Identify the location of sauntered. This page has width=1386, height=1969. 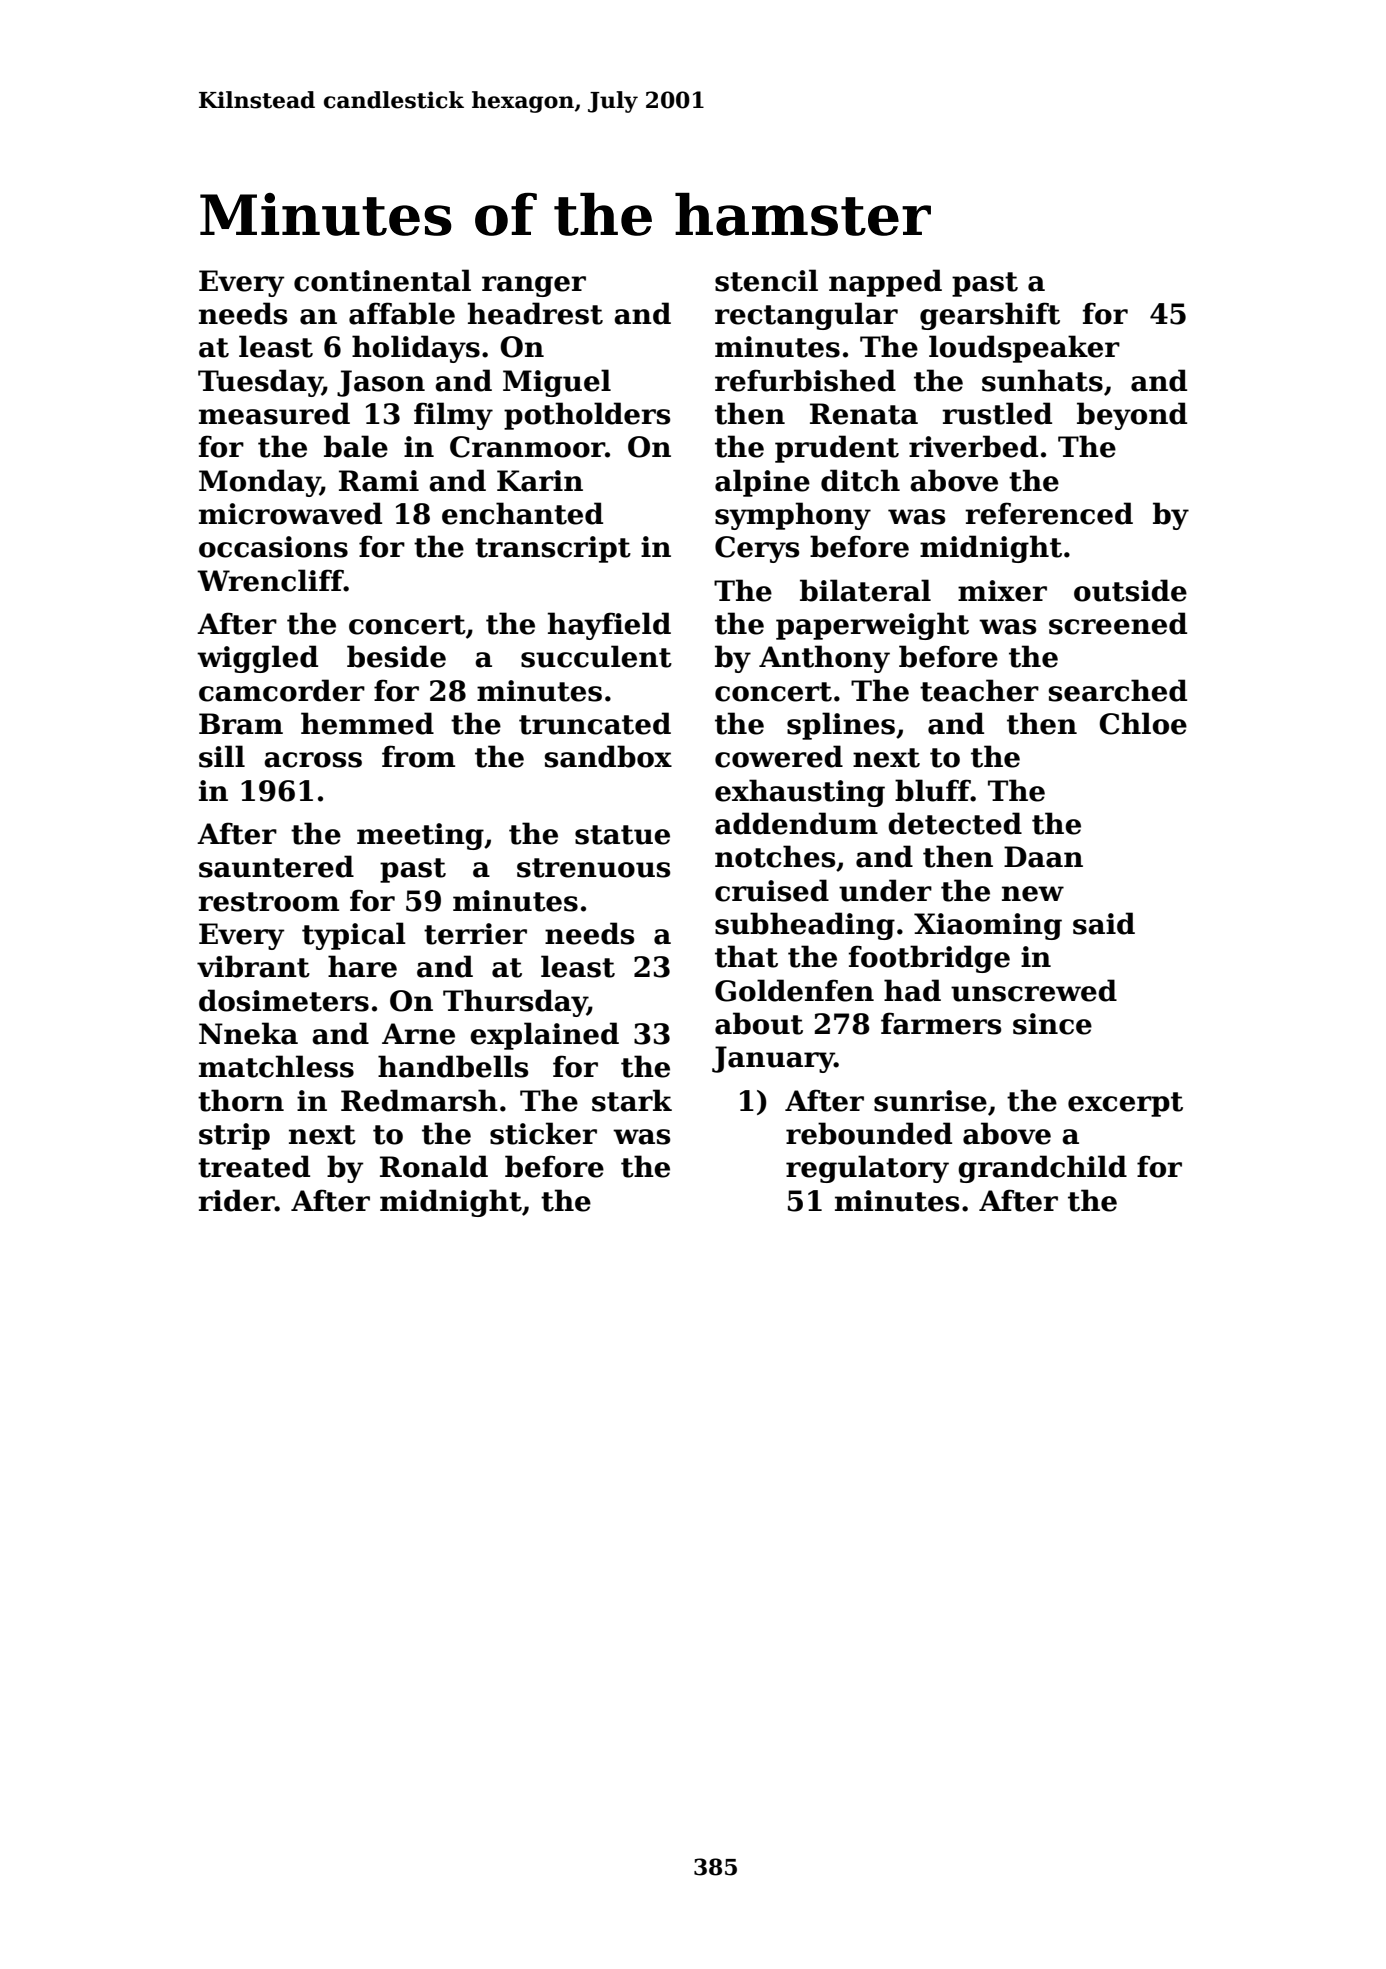
(276, 866).
